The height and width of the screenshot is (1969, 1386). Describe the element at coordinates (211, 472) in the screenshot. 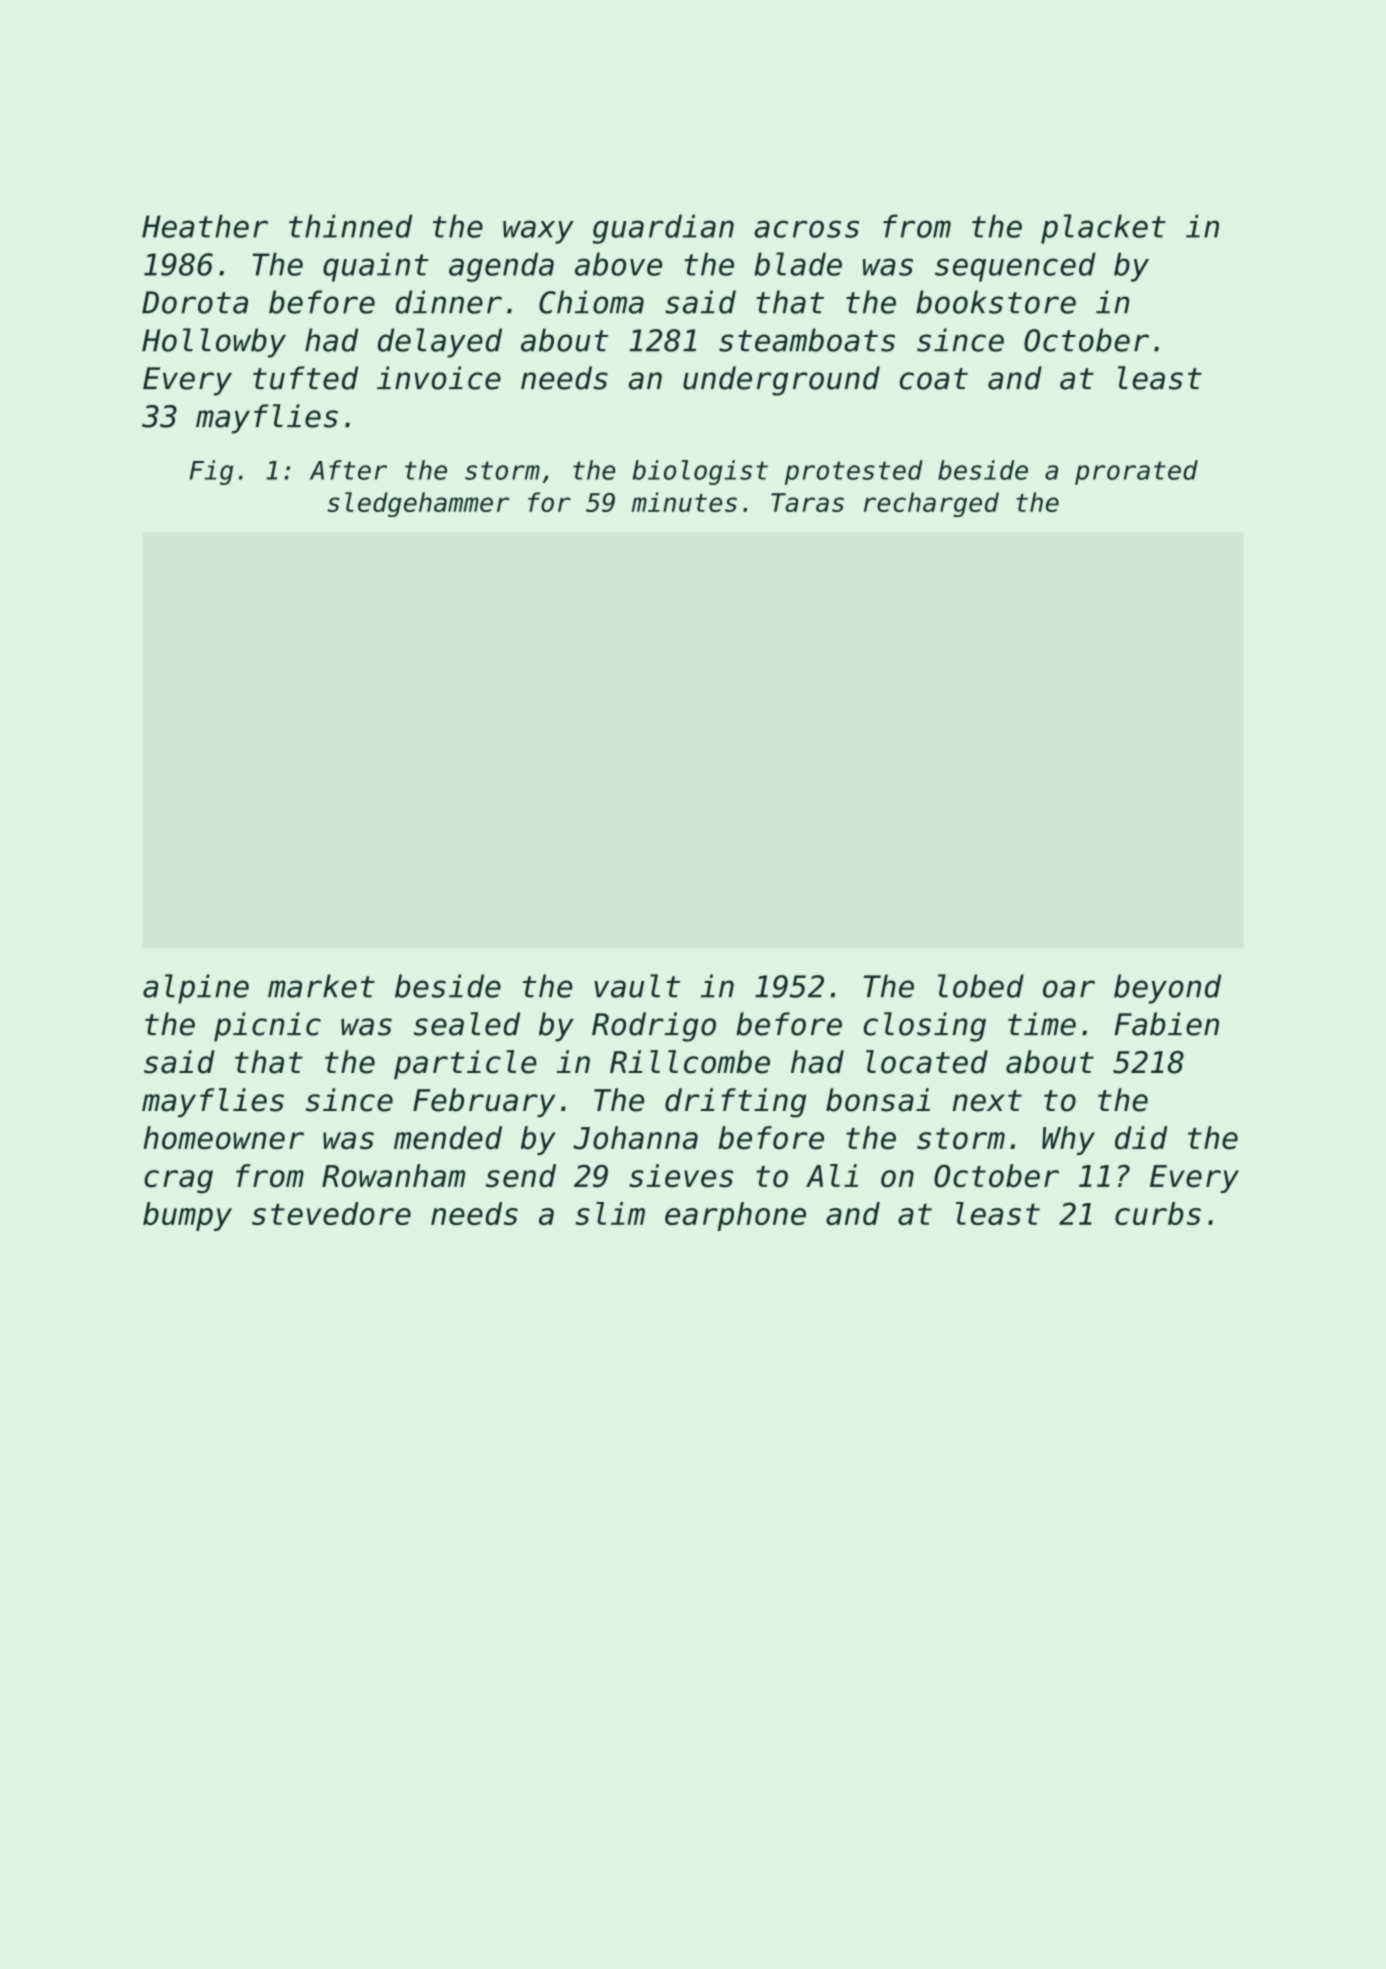

I see `Fig` at that location.
